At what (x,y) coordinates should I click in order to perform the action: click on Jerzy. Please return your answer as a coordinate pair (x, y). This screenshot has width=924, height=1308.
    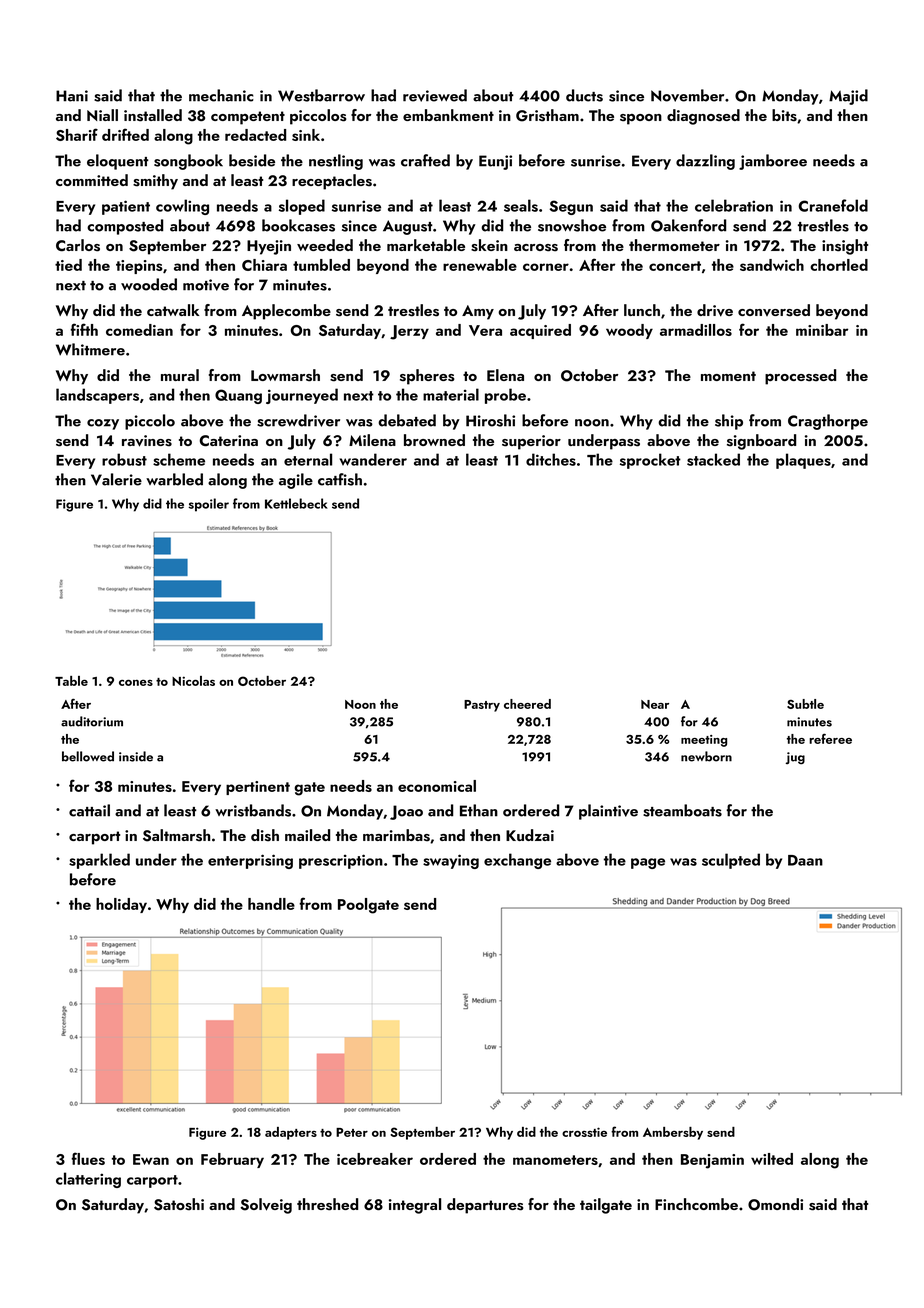
    Looking at the image, I should click on (409, 332).
